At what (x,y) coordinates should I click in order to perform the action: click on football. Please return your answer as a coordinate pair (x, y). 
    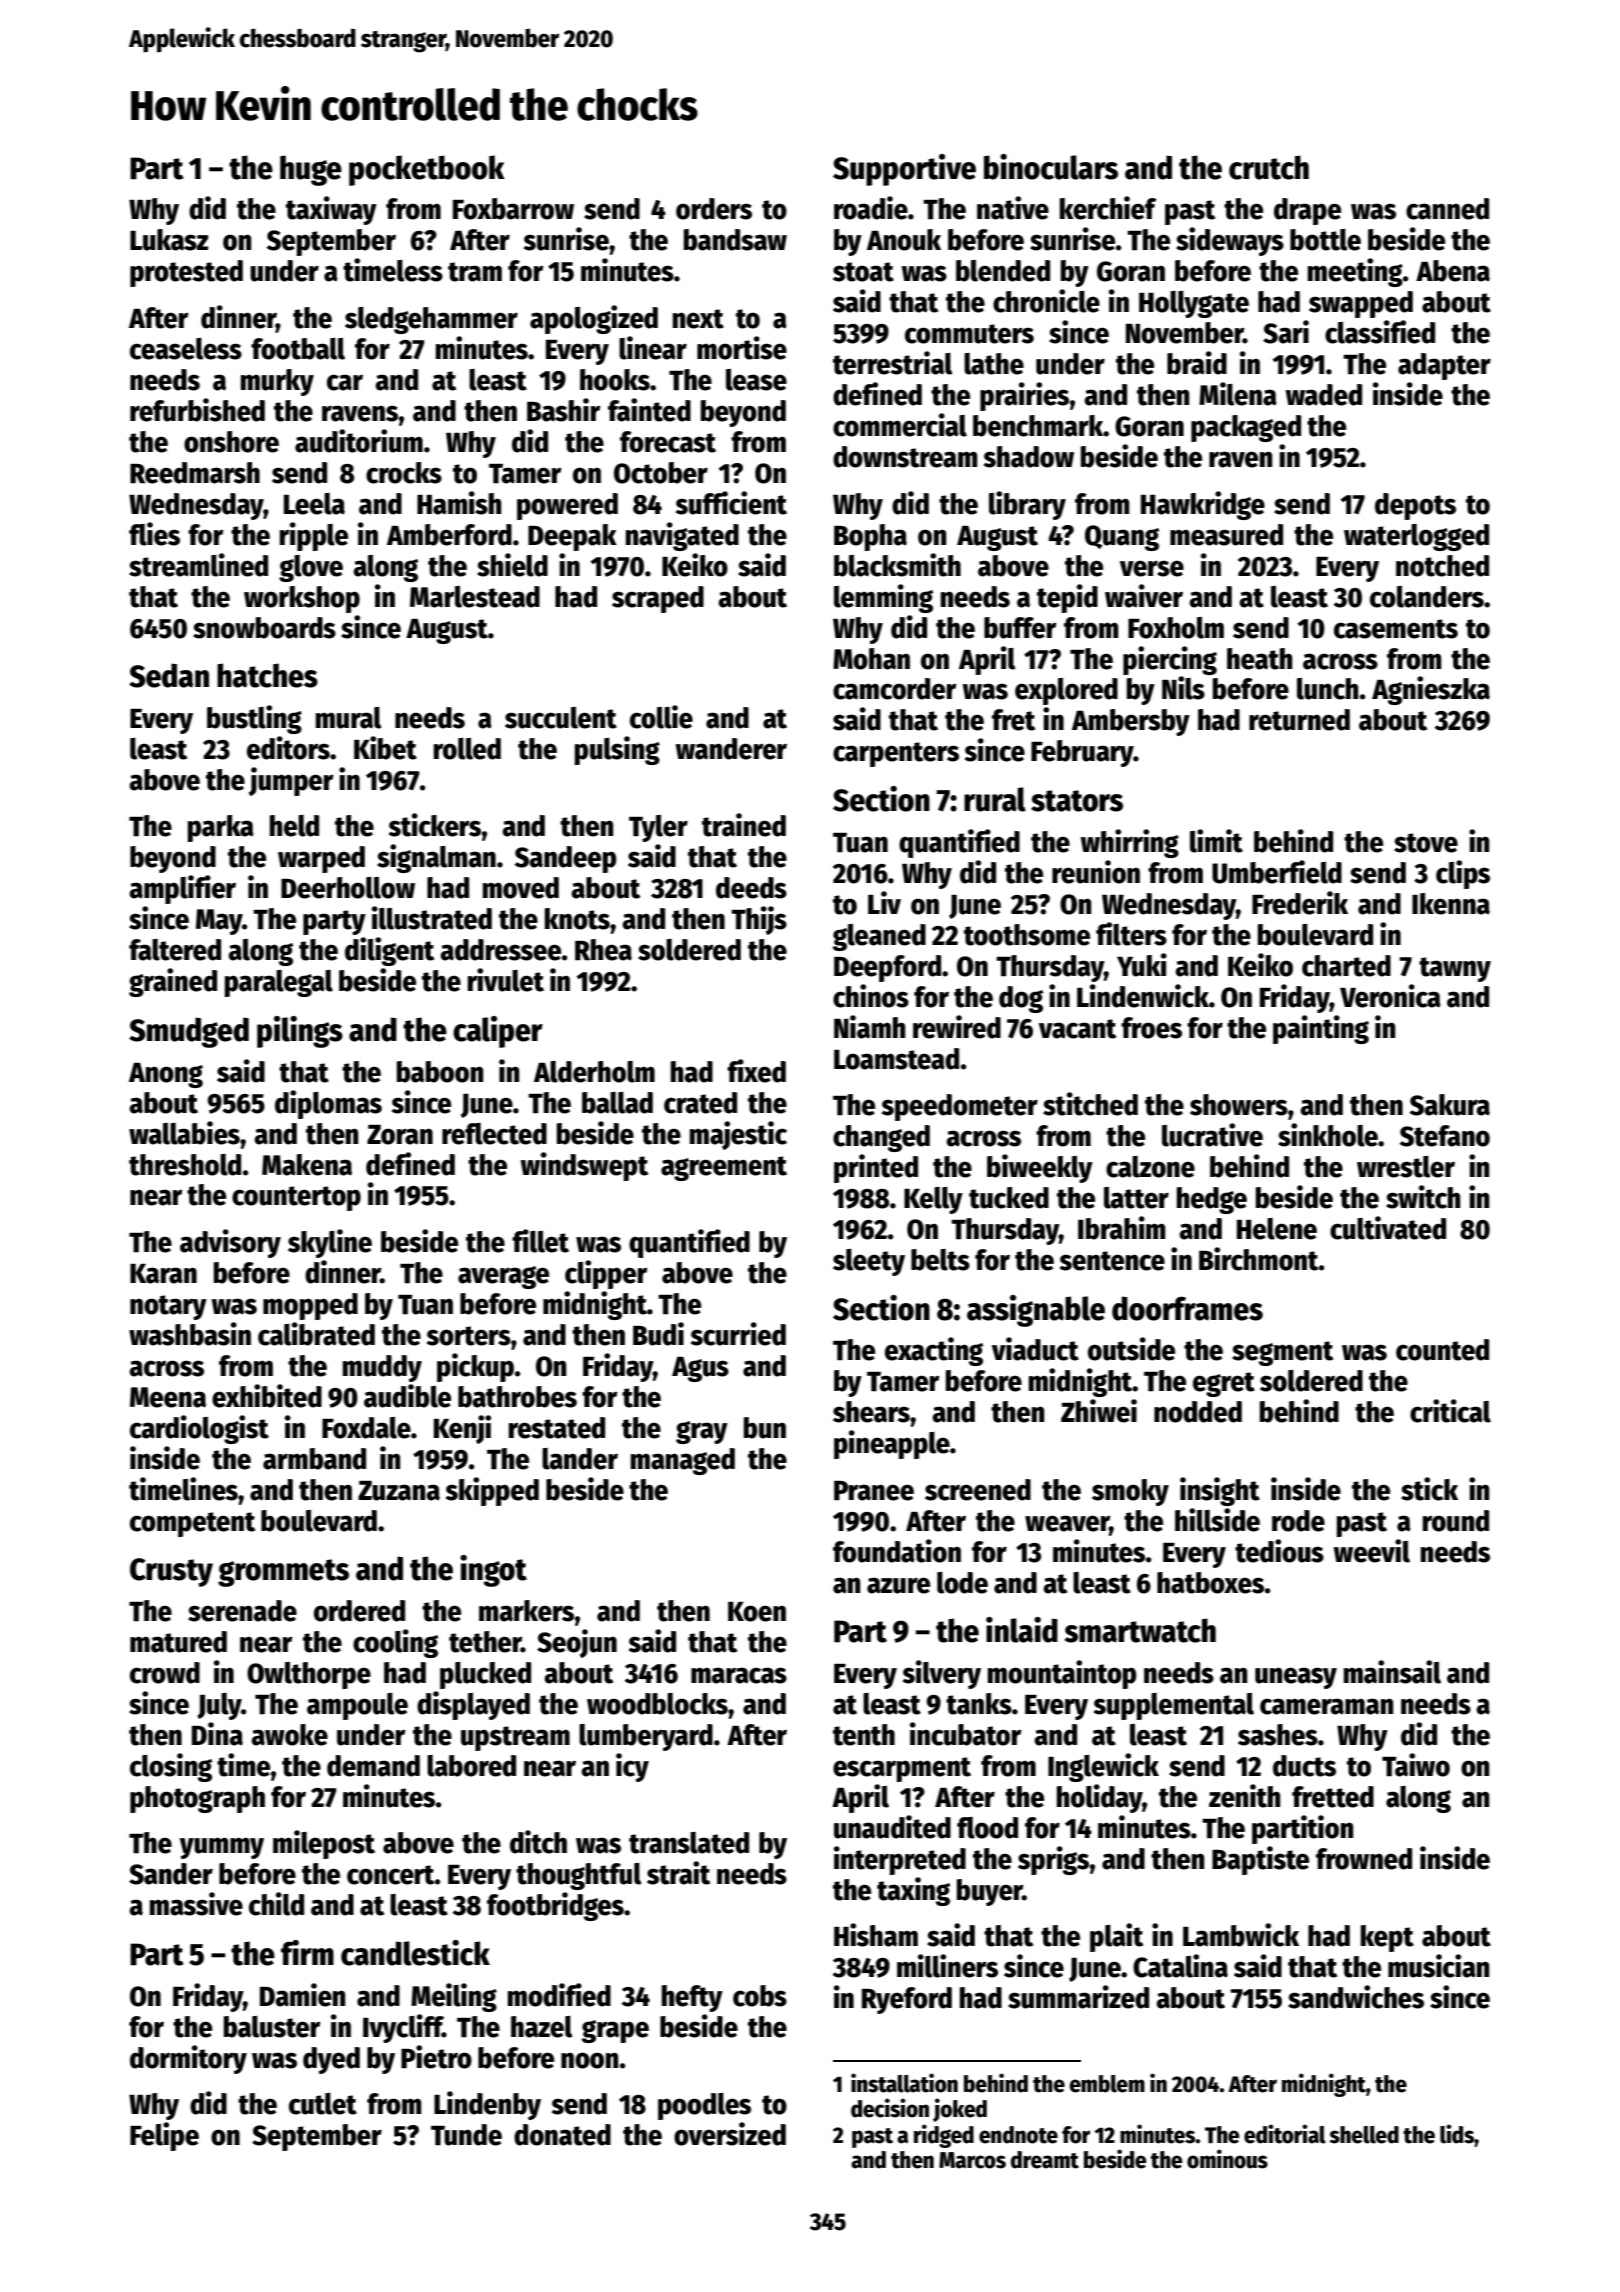
    Looking at the image, I should click on (298, 349).
